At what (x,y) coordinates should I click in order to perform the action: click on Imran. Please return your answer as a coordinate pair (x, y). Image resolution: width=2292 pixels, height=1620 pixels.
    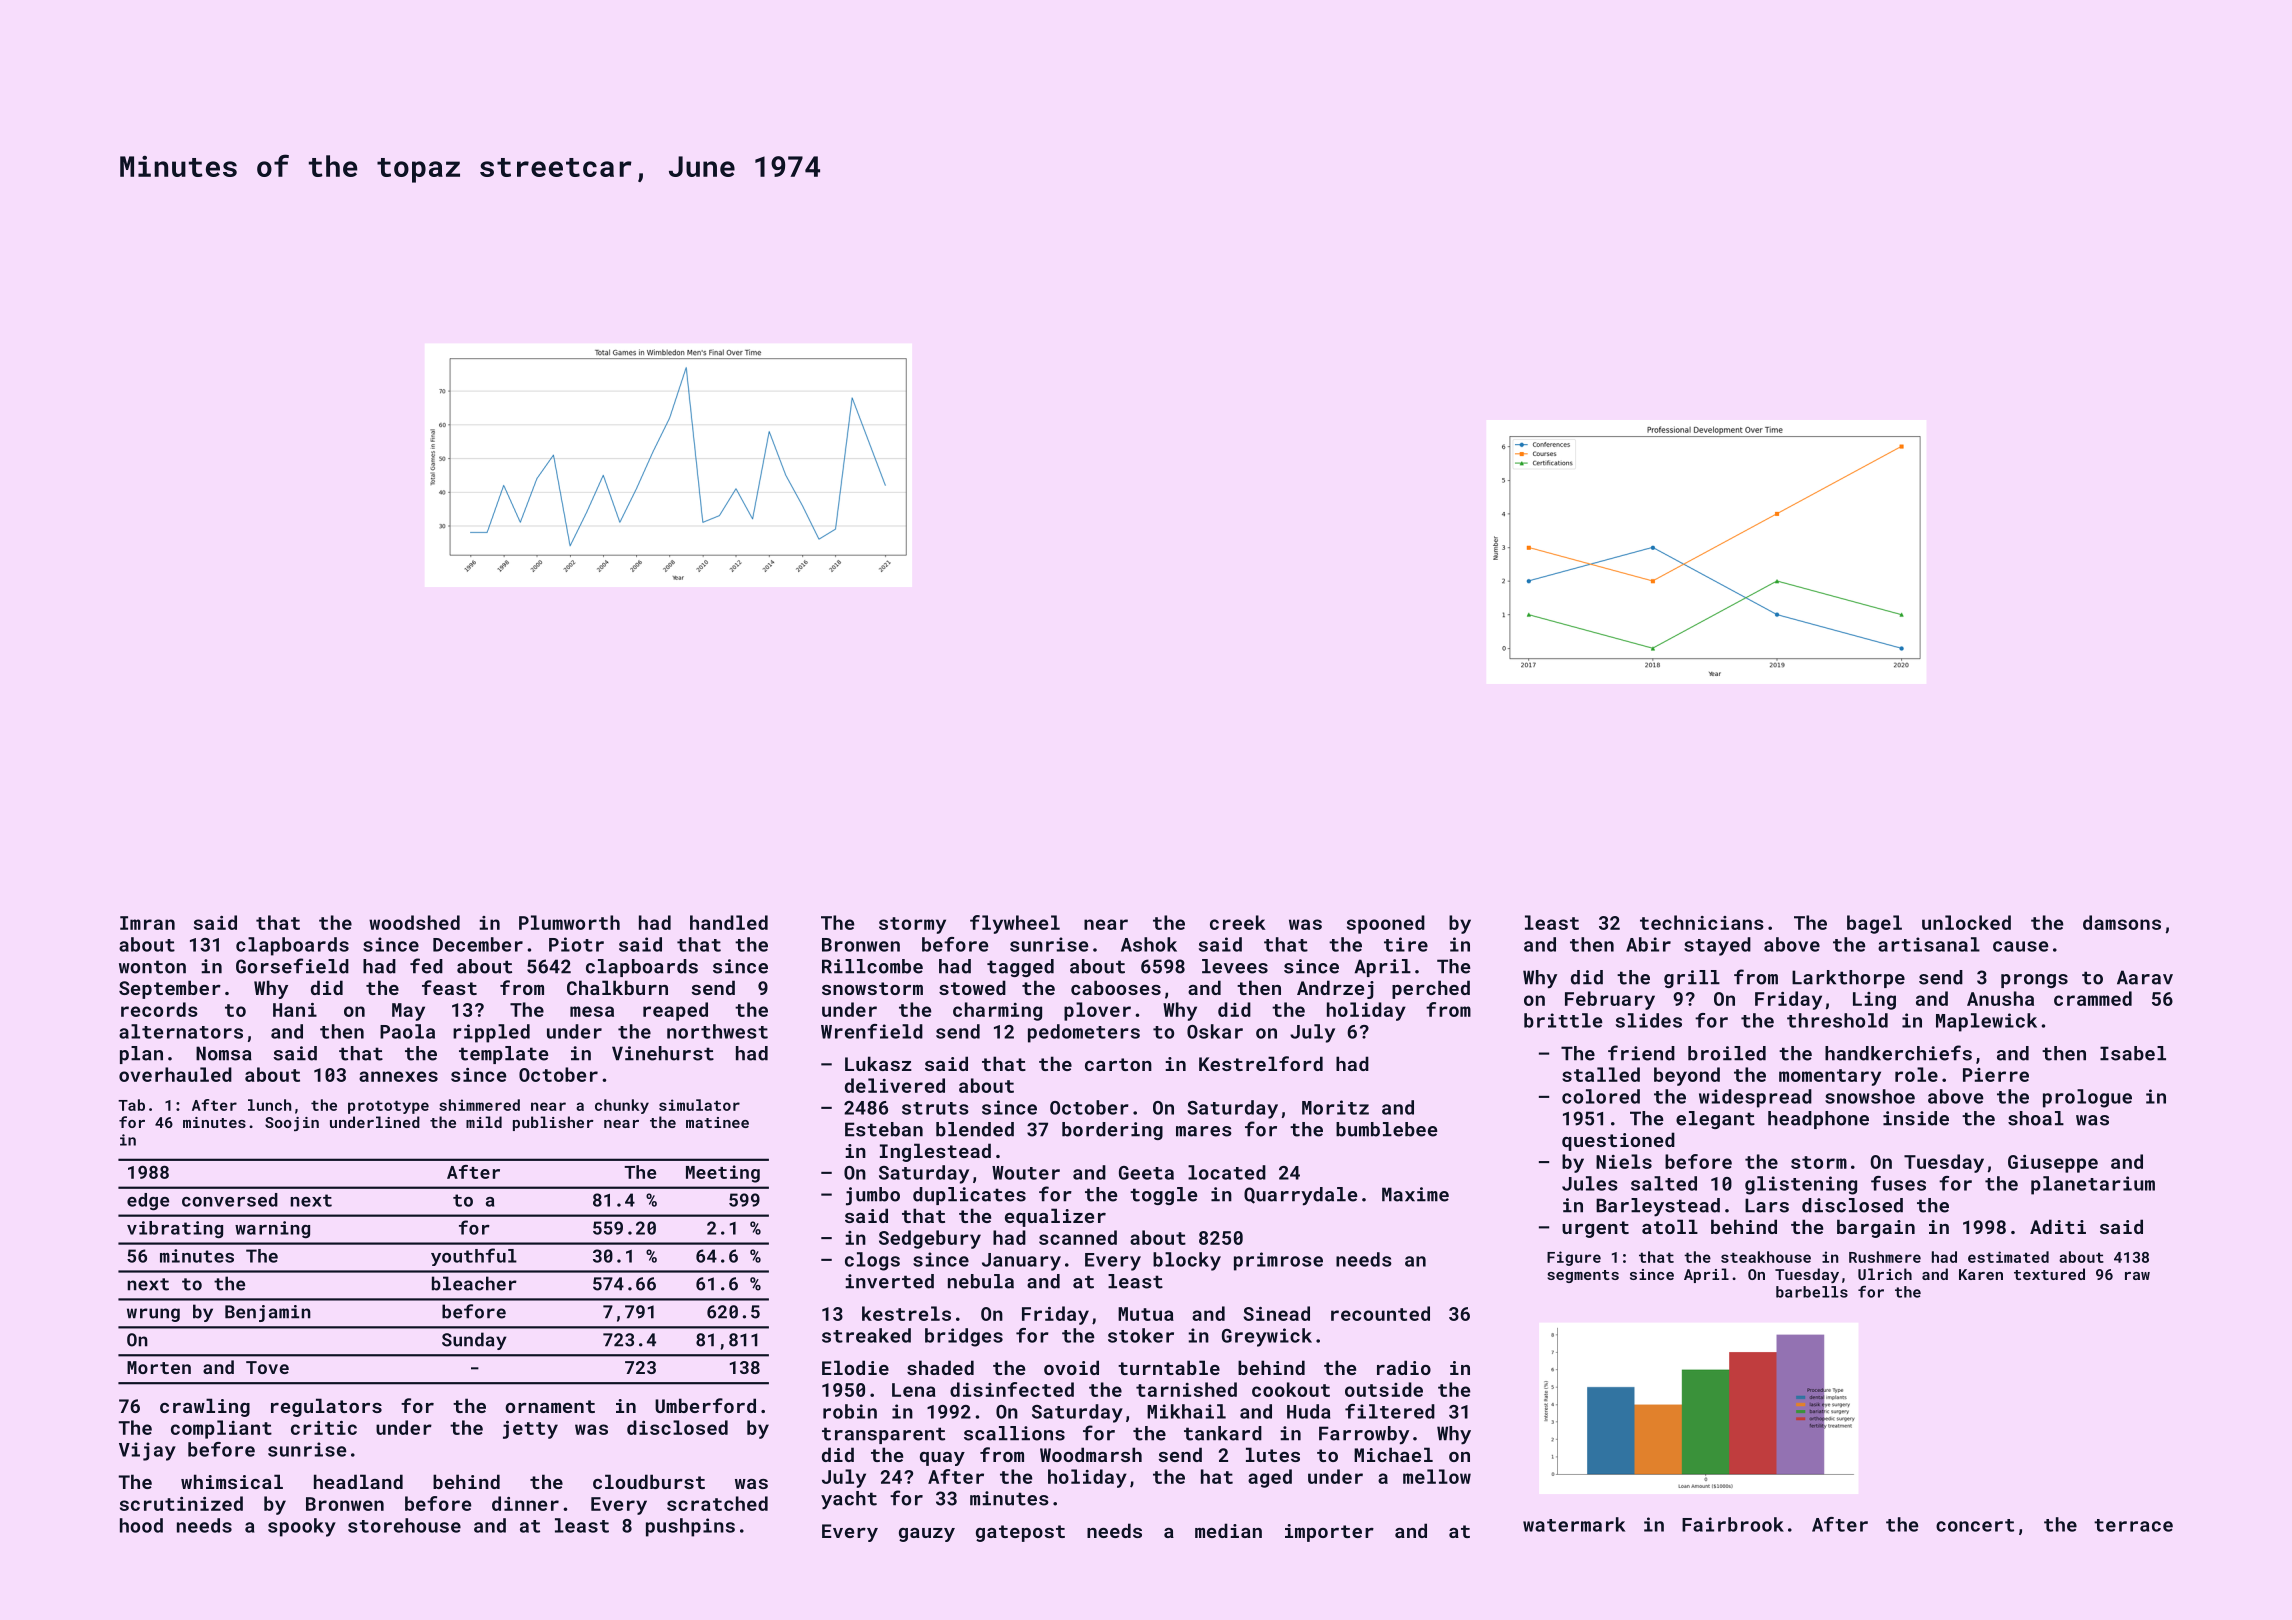
    Looking at the image, I should click on (147, 923).
